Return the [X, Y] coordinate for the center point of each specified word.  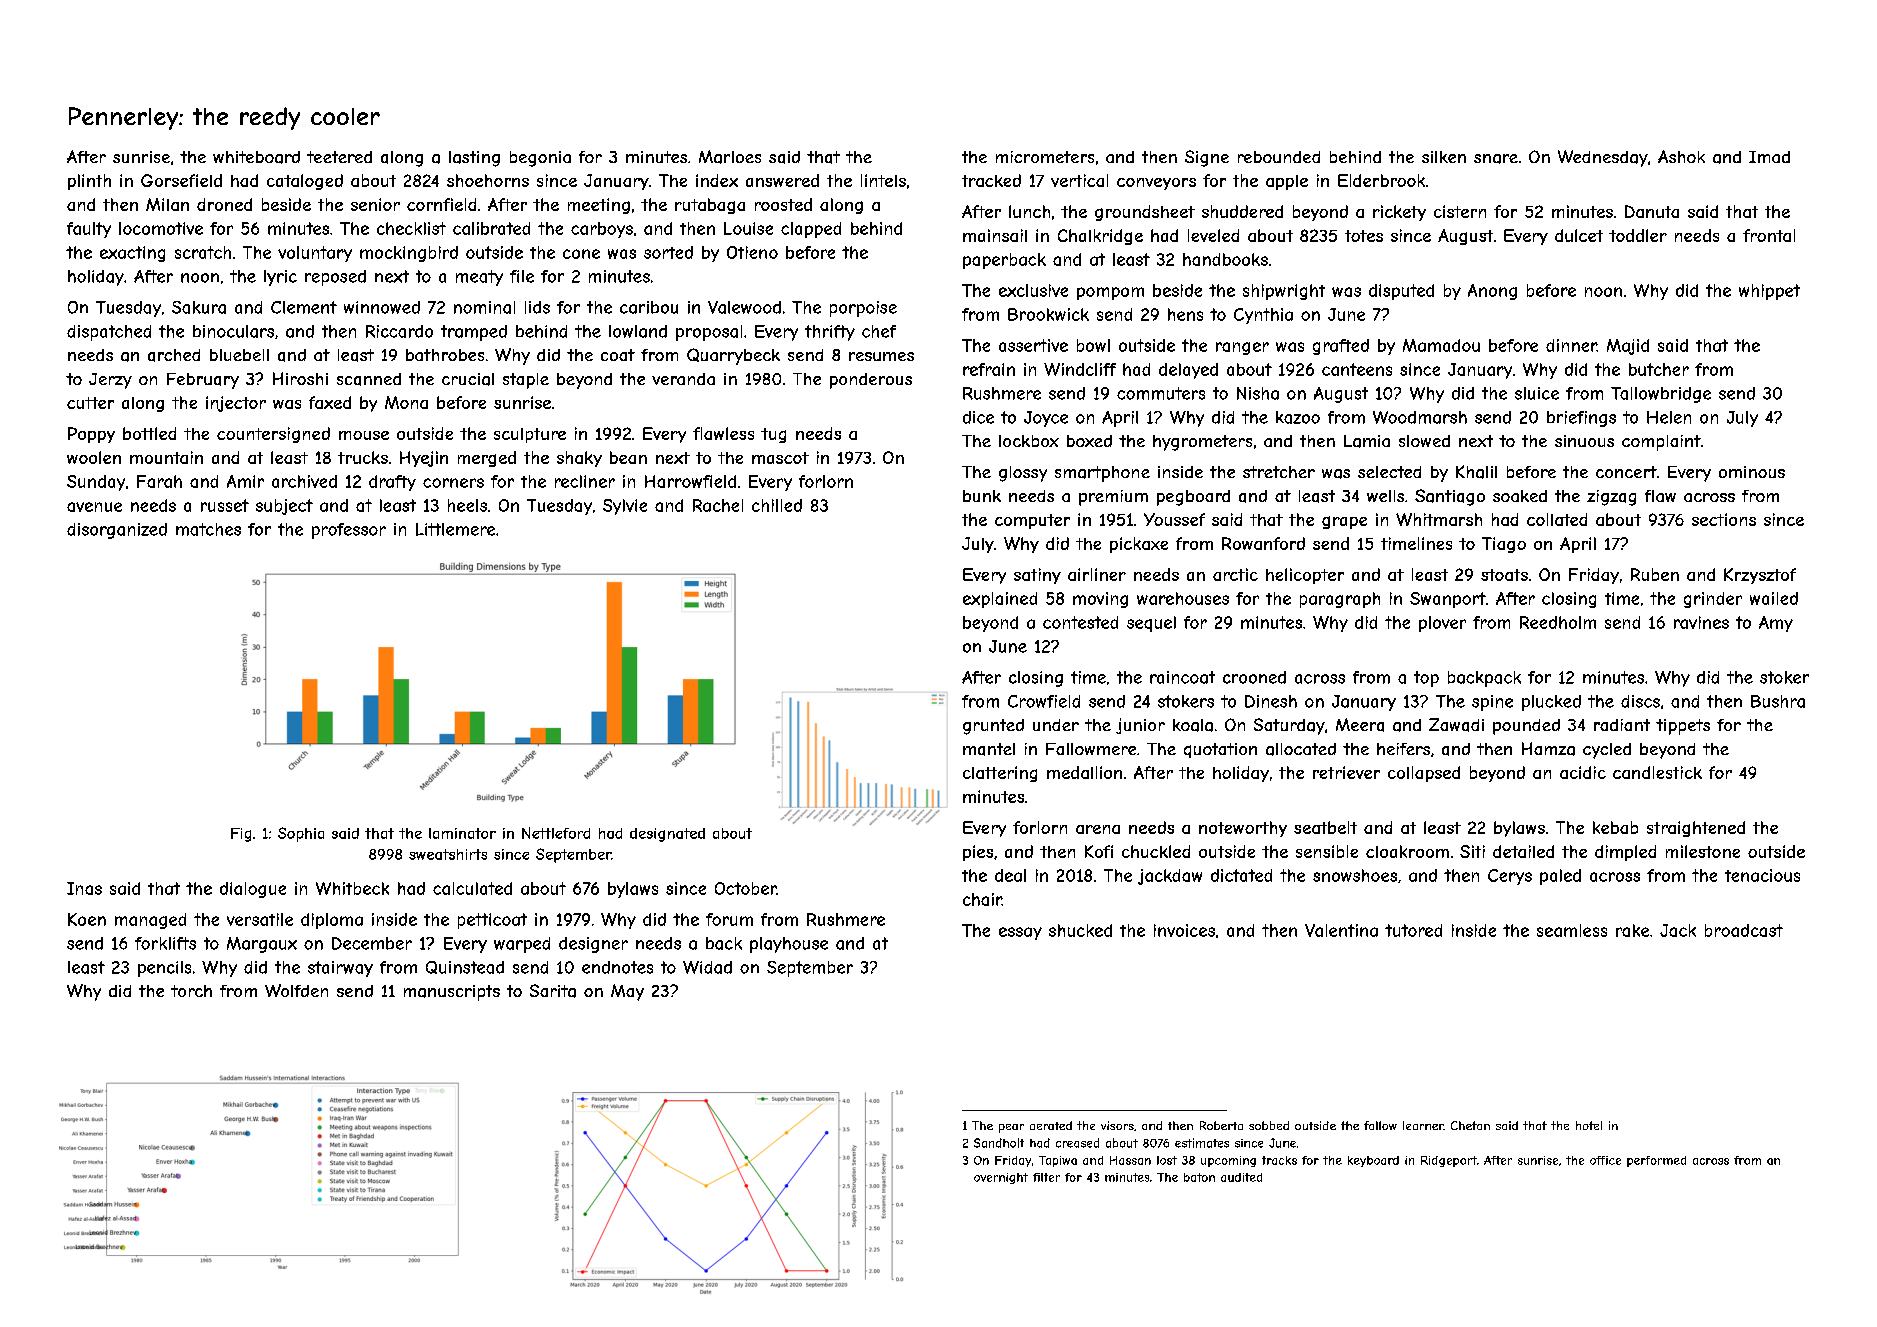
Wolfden [296, 990]
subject [284, 507]
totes [1364, 236]
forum [729, 919]
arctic [1235, 574]
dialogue [253, 890]
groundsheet [1145, 213]
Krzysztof [1760, 576]
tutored [1413, 930]
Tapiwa [1058, 1161]
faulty [89, 230]
